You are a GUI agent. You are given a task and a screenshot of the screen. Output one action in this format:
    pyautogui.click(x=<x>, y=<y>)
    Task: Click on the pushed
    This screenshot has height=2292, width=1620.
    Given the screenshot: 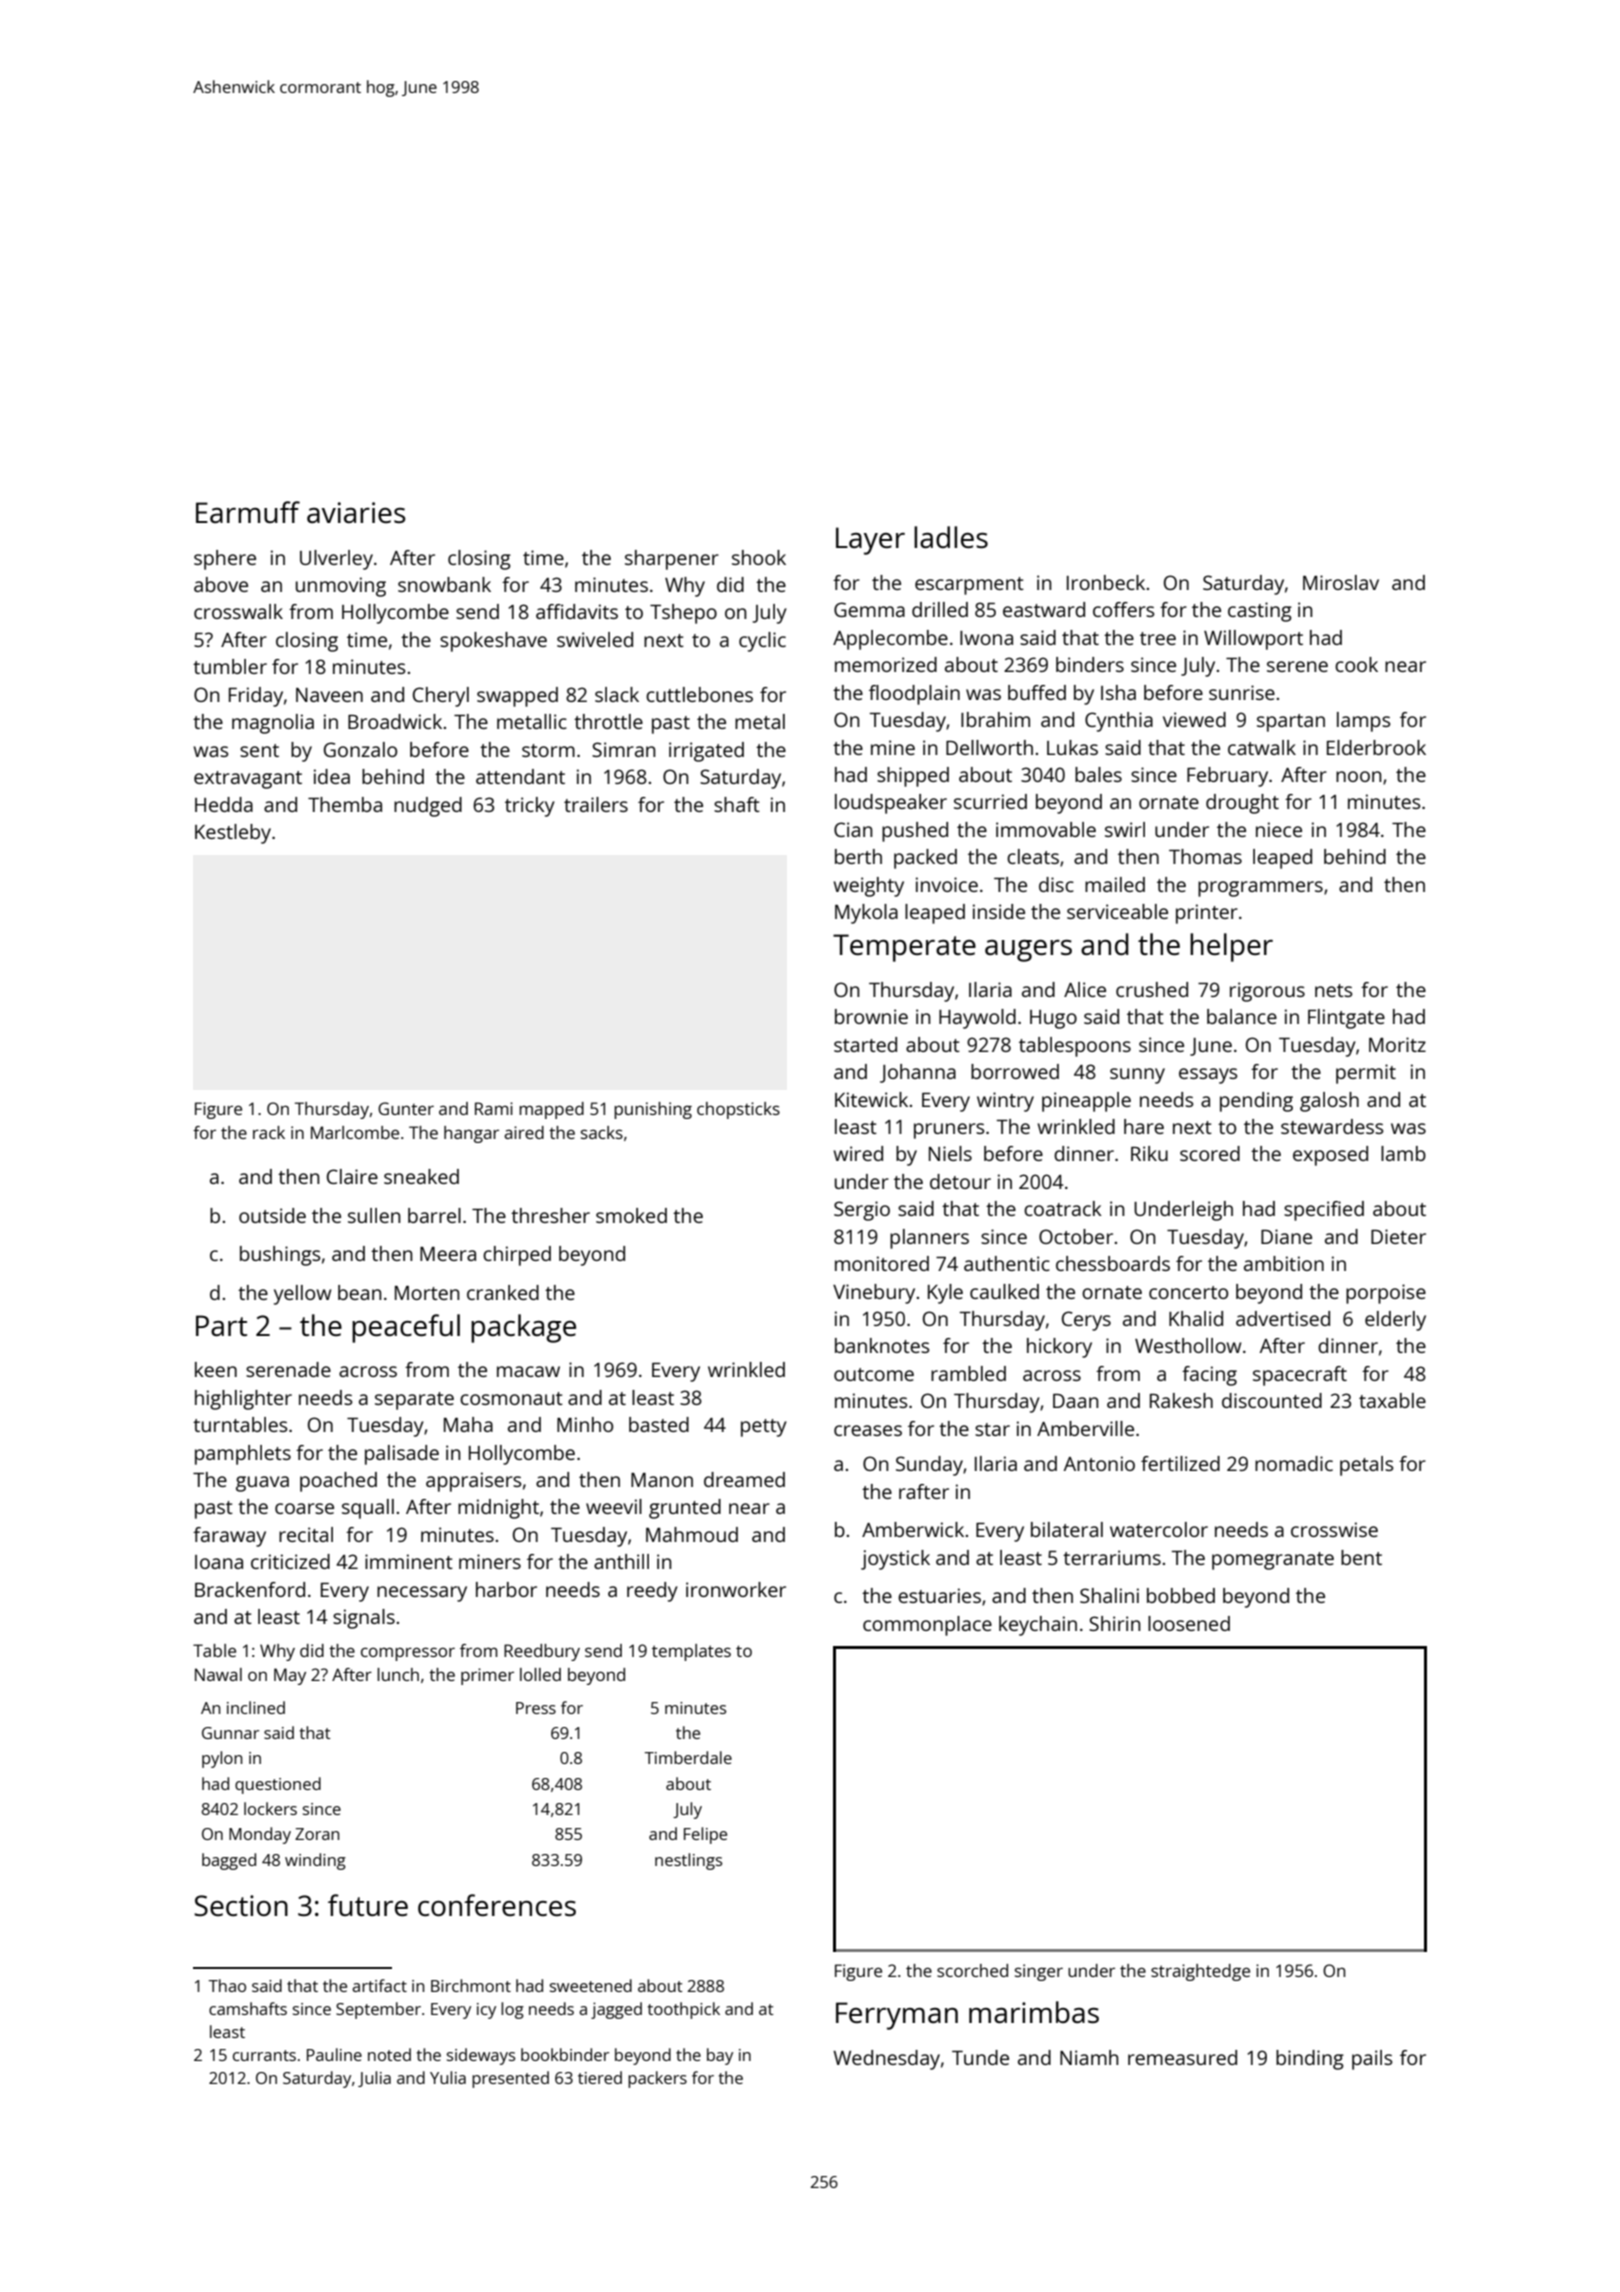 What is the action you would take?
    pyautogui.click(x=915, y=832)
